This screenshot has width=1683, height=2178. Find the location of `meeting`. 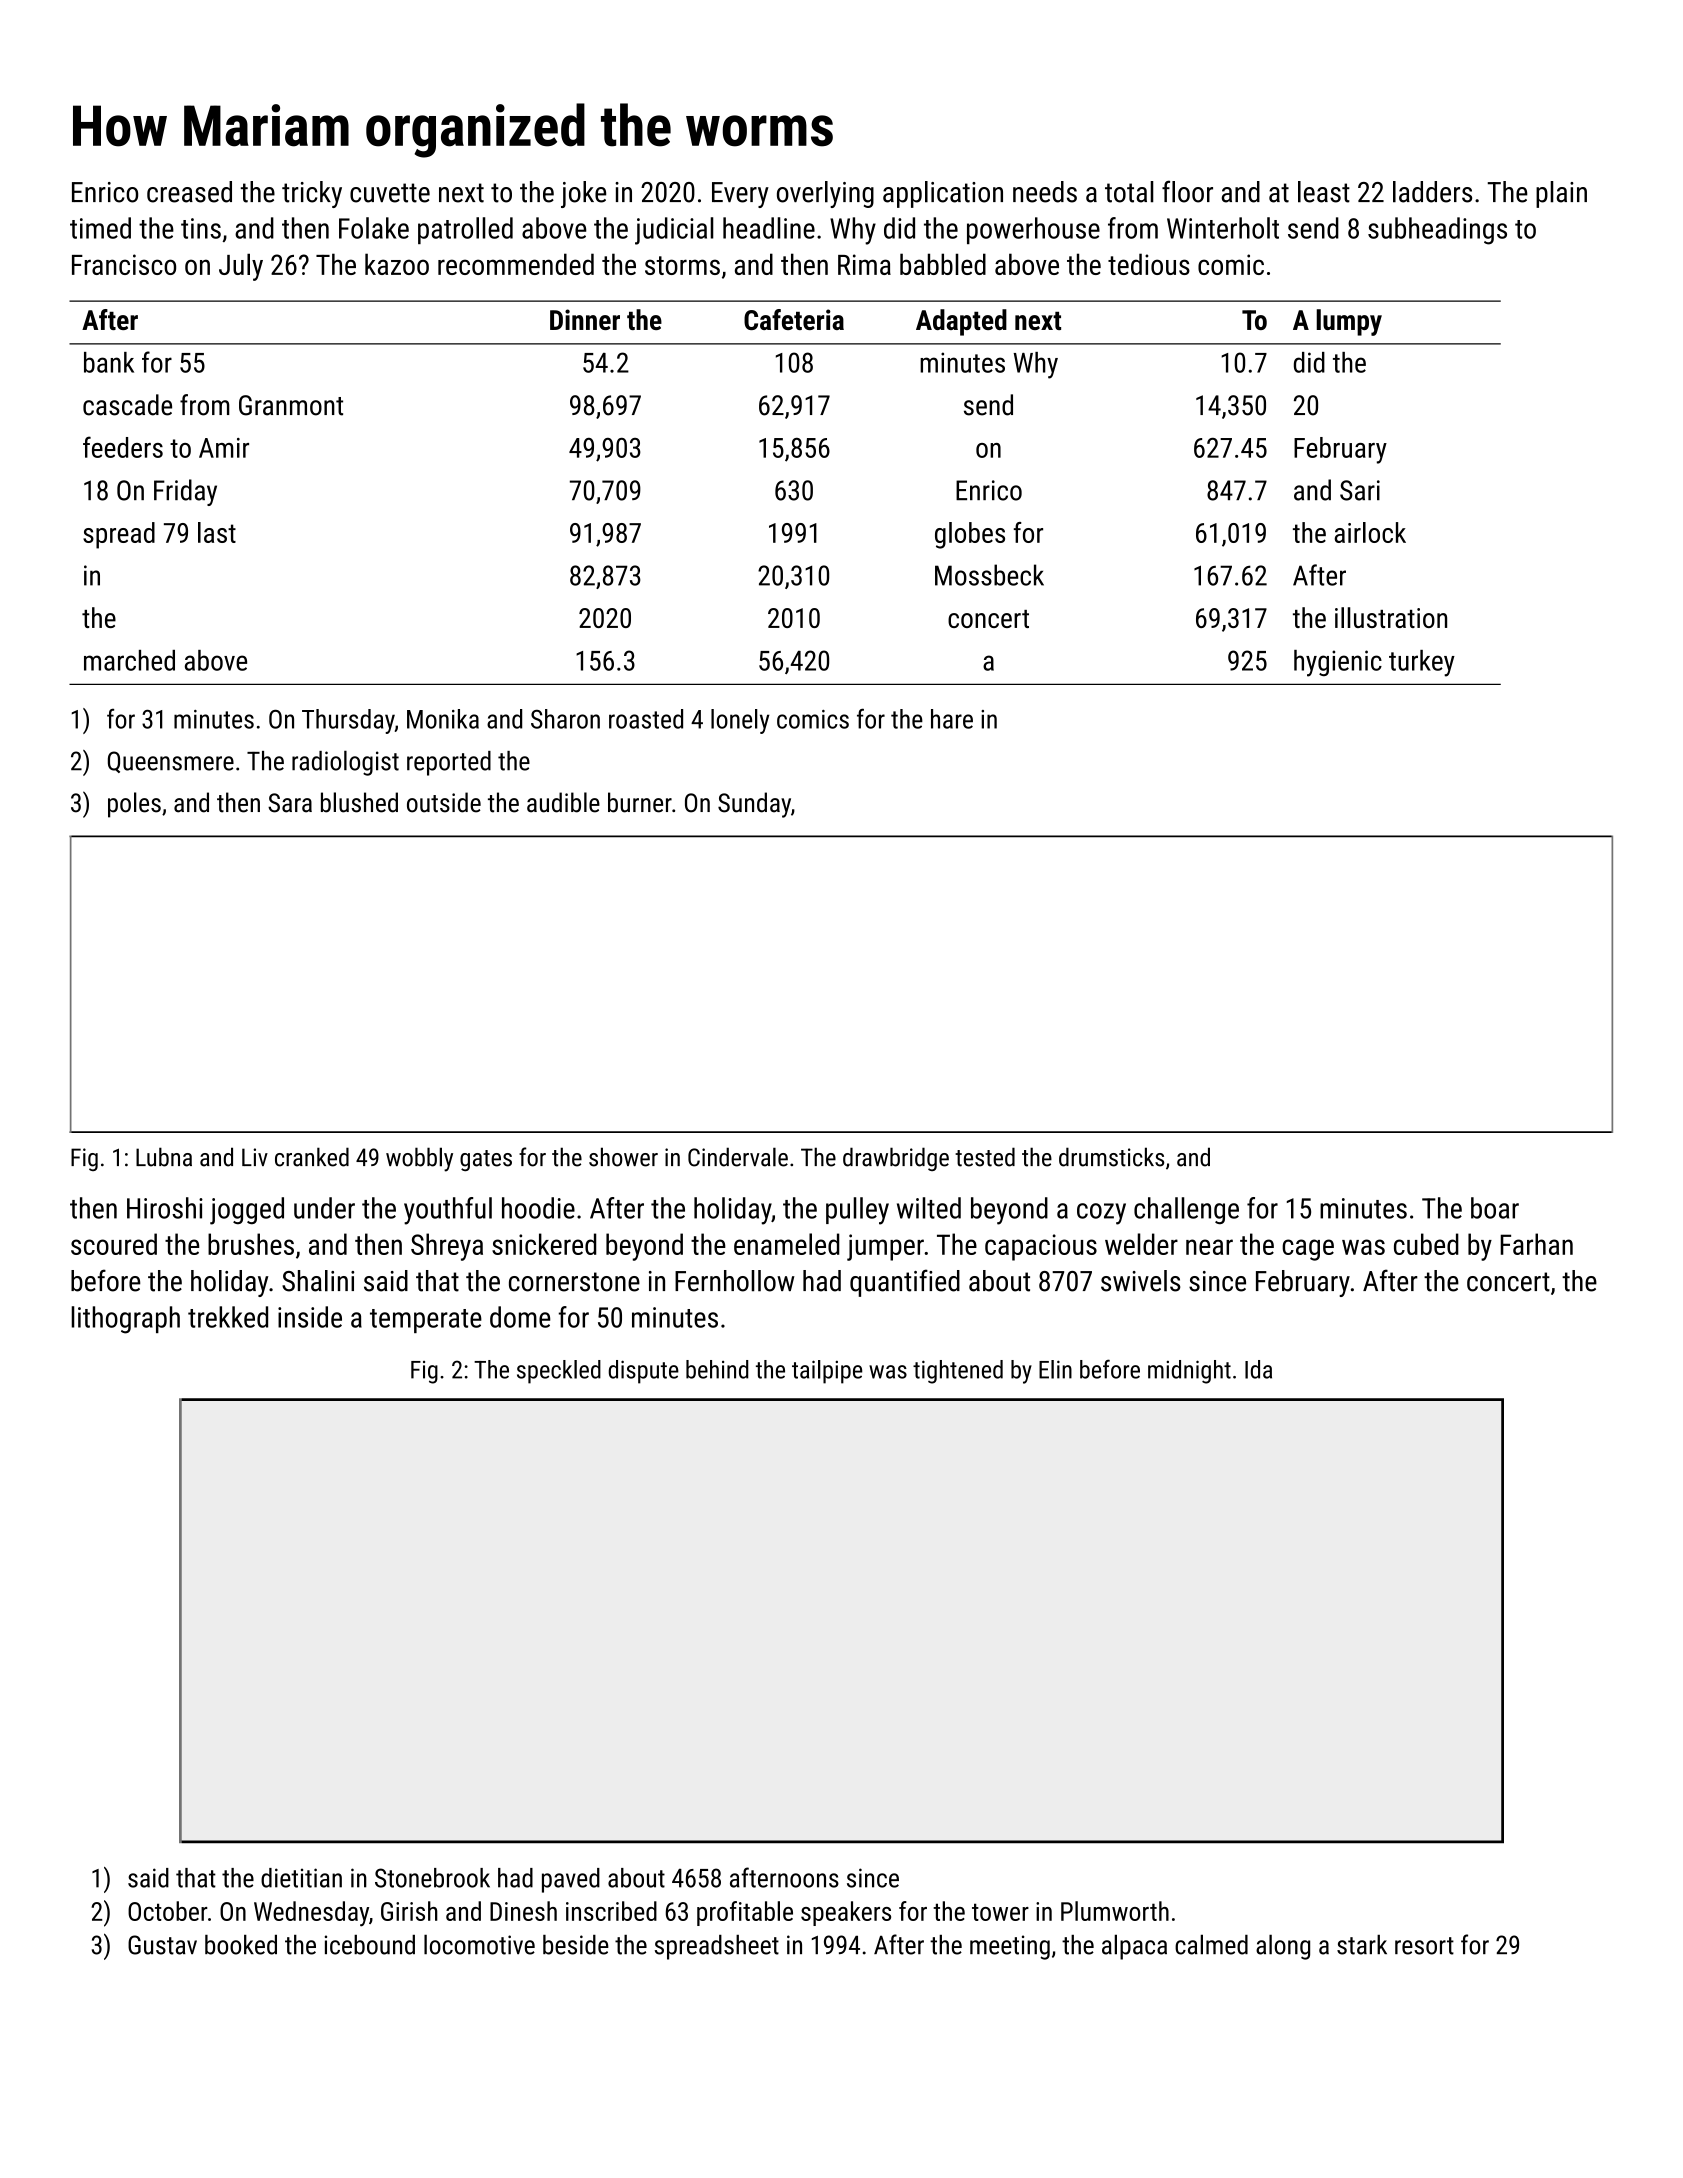

meeting is located at coordinates (1010, 1947).
